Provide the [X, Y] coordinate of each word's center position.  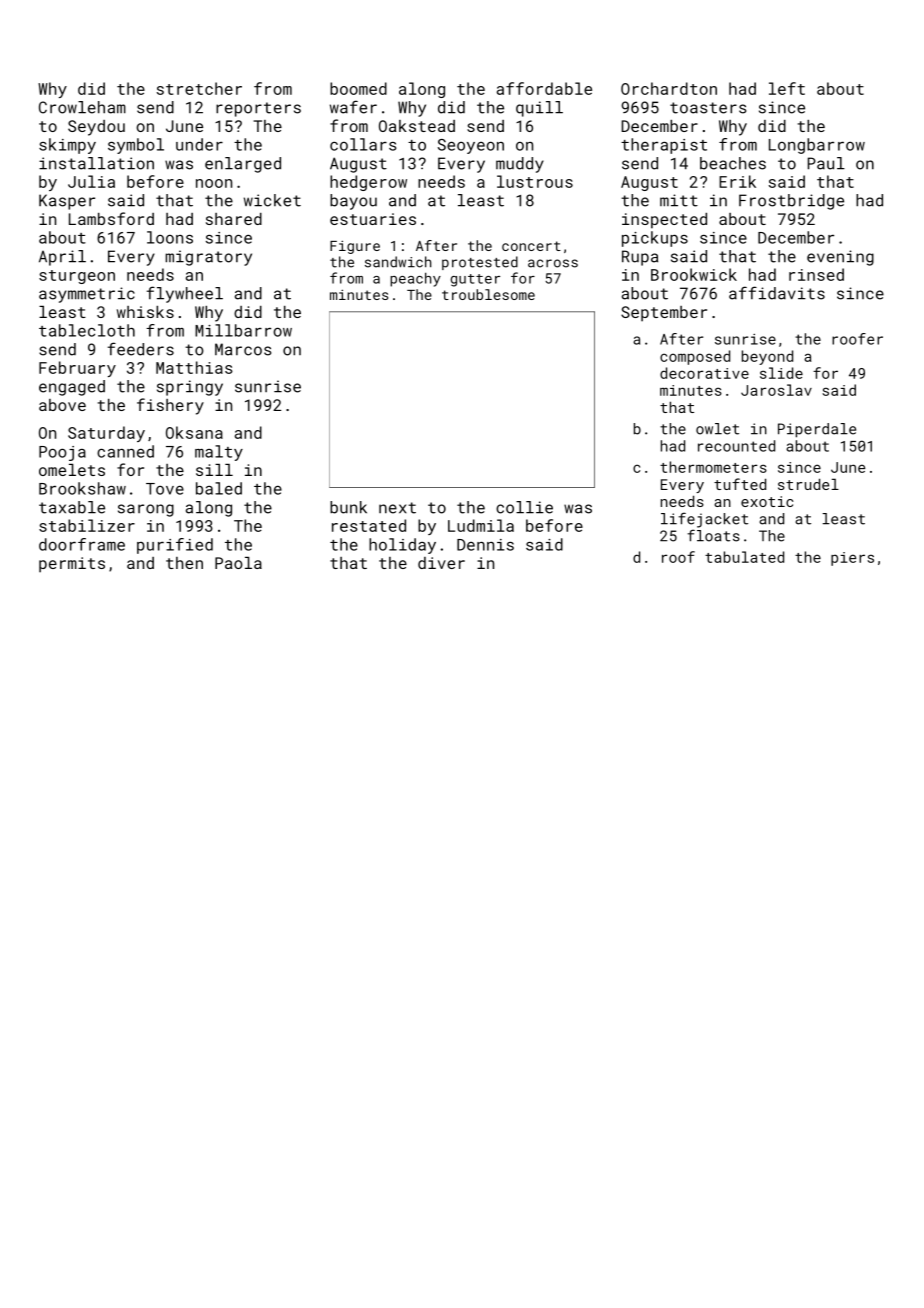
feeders [141, 349]
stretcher [199, 88]
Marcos [243, 349]
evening [840, 258]
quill [539, 109]
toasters [708, 108]
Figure [355, 247]
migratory [208, 258]
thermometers [713, 467]
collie [524, 507]
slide [781, 373]
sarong [146, 510]
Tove [165, 489]
